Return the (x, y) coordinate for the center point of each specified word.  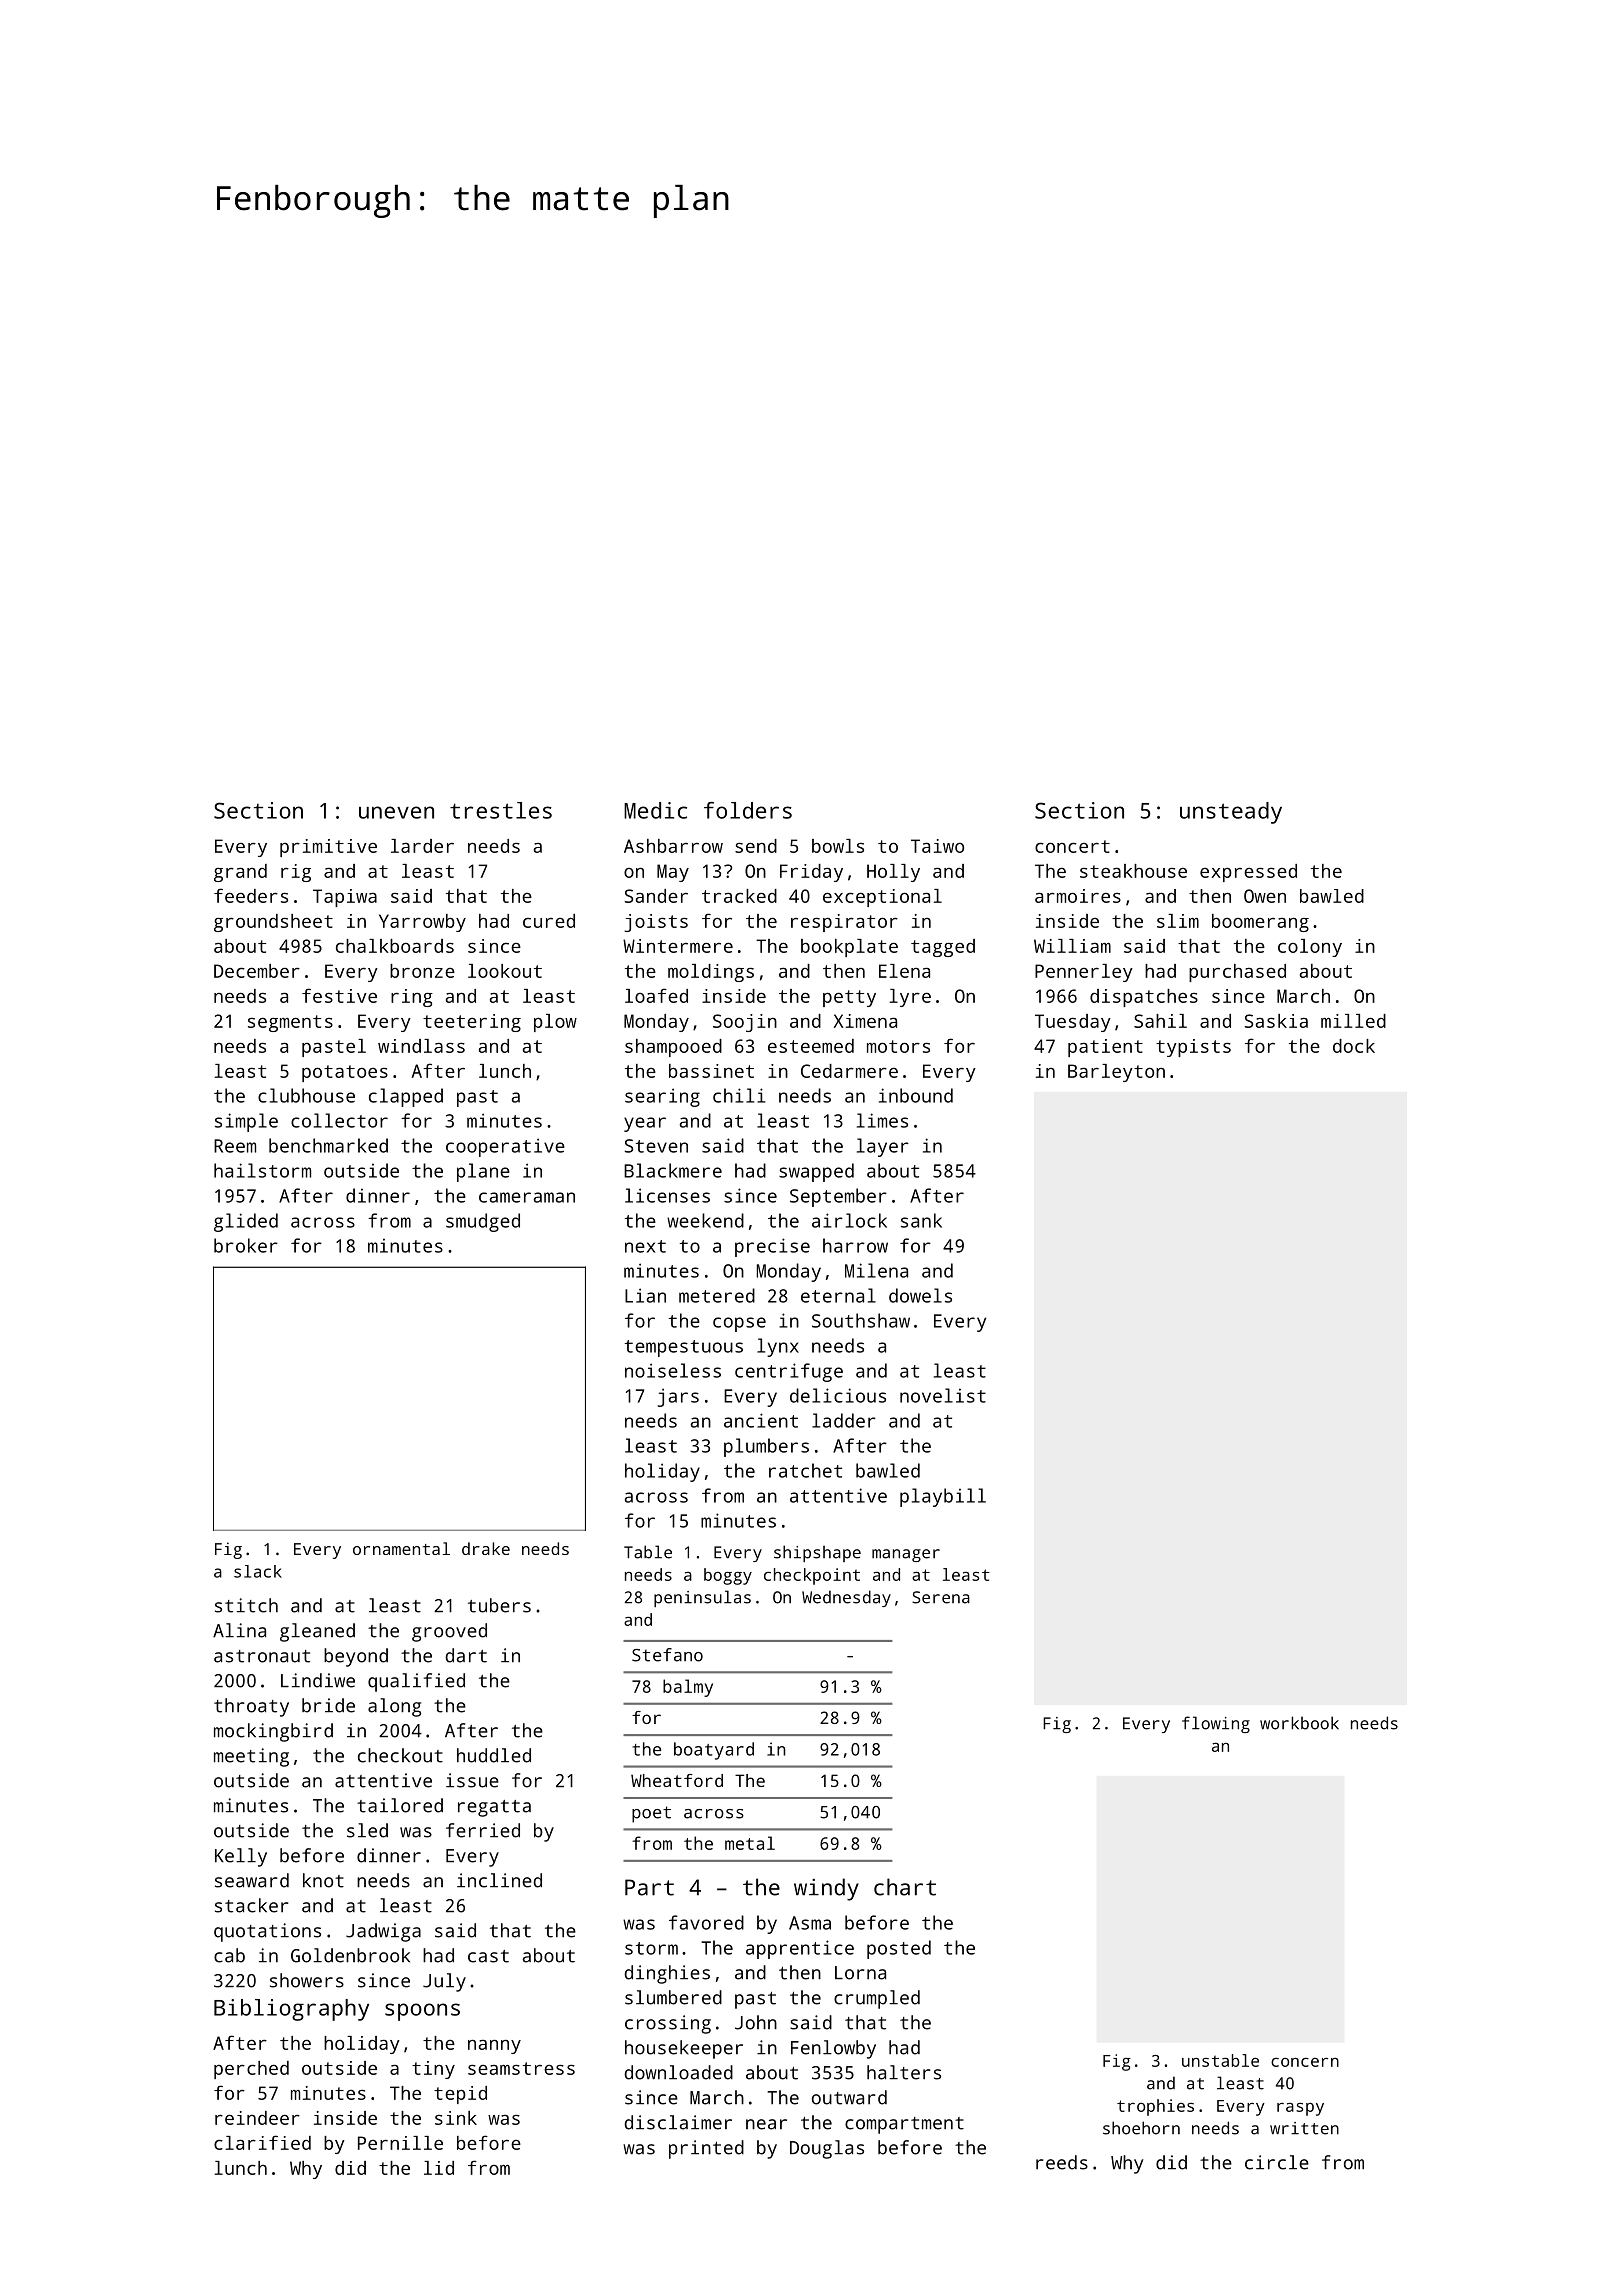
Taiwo (937, 846)
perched (251, 2070)
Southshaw (861, 1320)
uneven (396, 812)
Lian (645, 1295)
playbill (943, 1497)
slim (1178, 921)
